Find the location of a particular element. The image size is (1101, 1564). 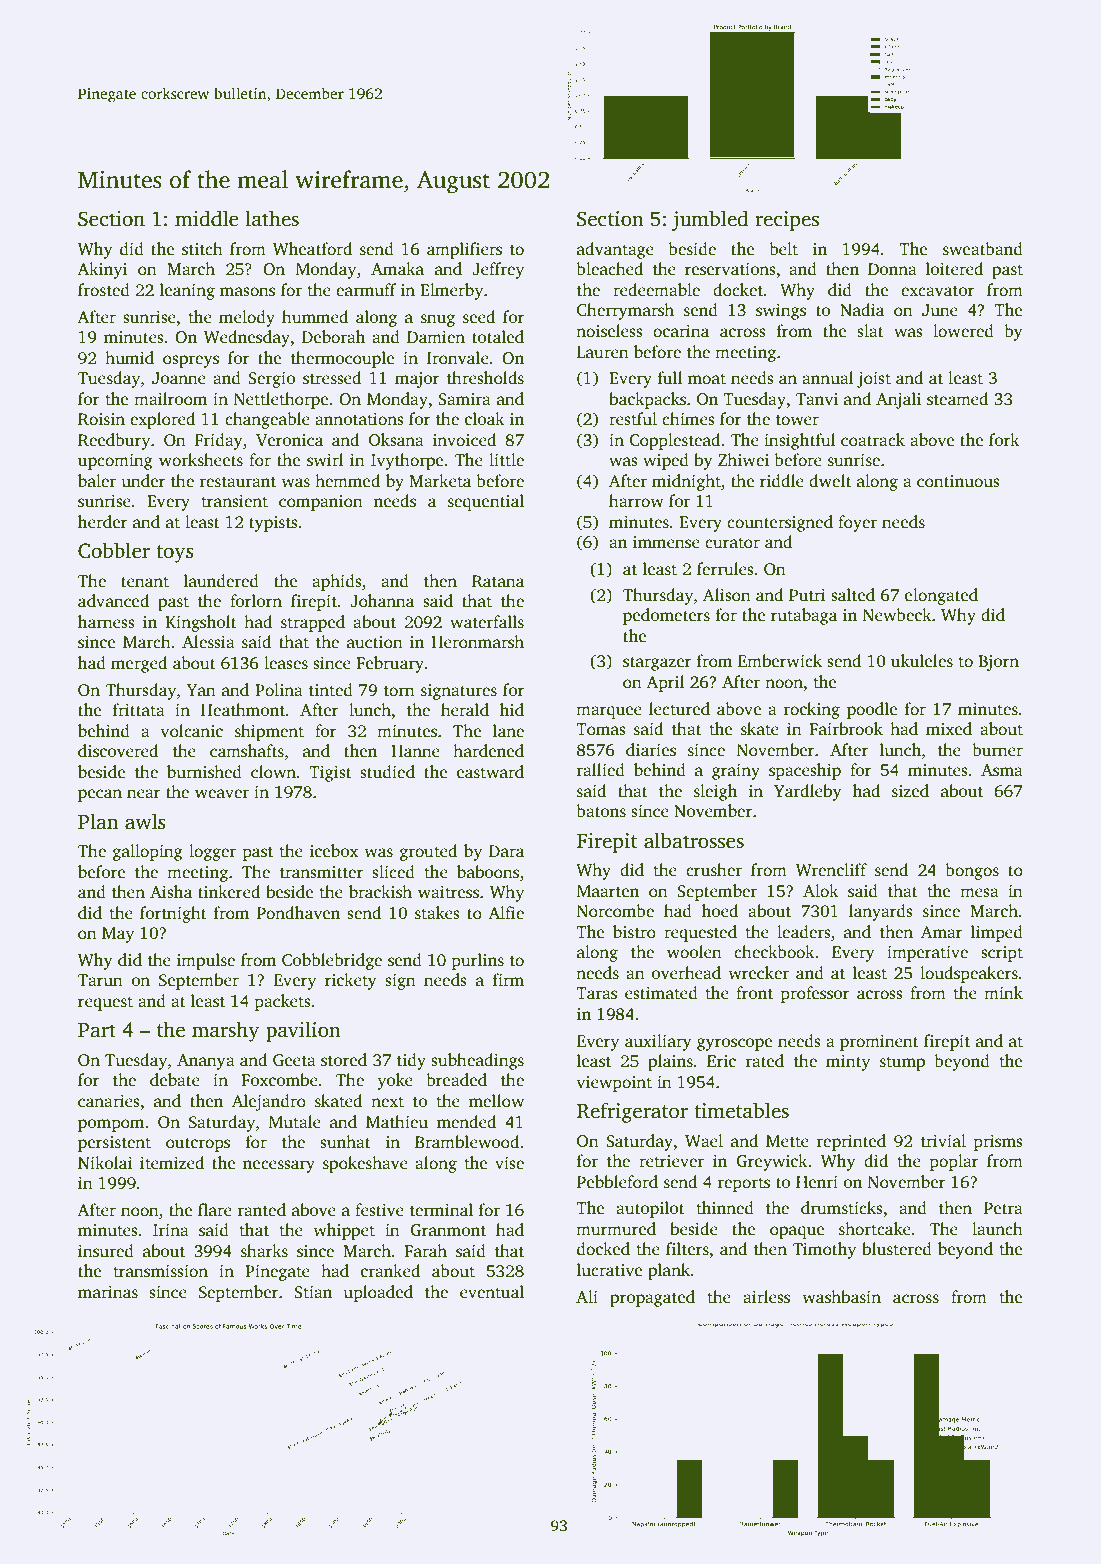

checkbook is located at coordinates (774, 952).
